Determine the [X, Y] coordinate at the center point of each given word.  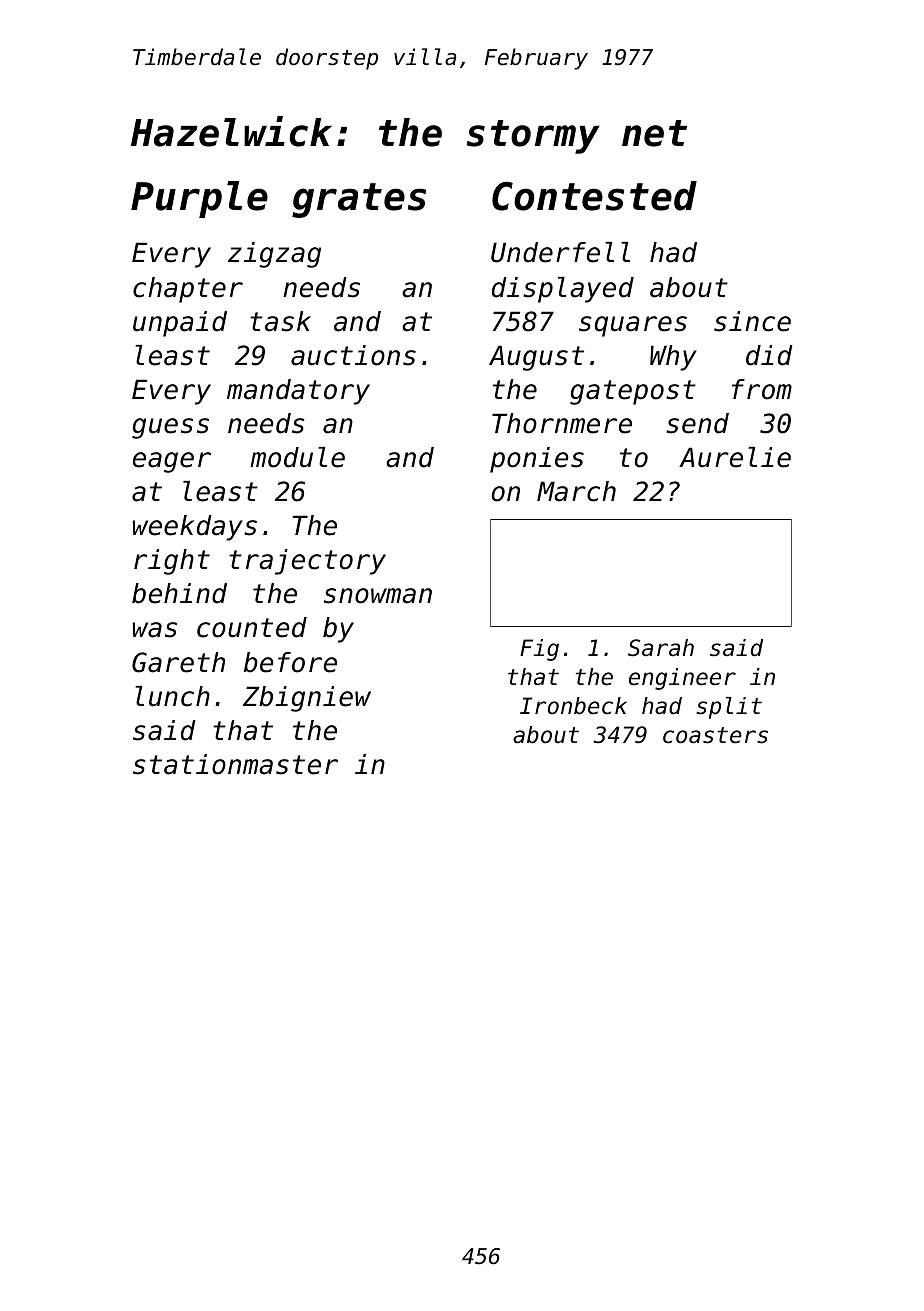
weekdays [194, 528]
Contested [594, 196]
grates [359, 200]
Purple [199, 199]
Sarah [661, 648]
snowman [378, 596]
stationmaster [235, 764]
